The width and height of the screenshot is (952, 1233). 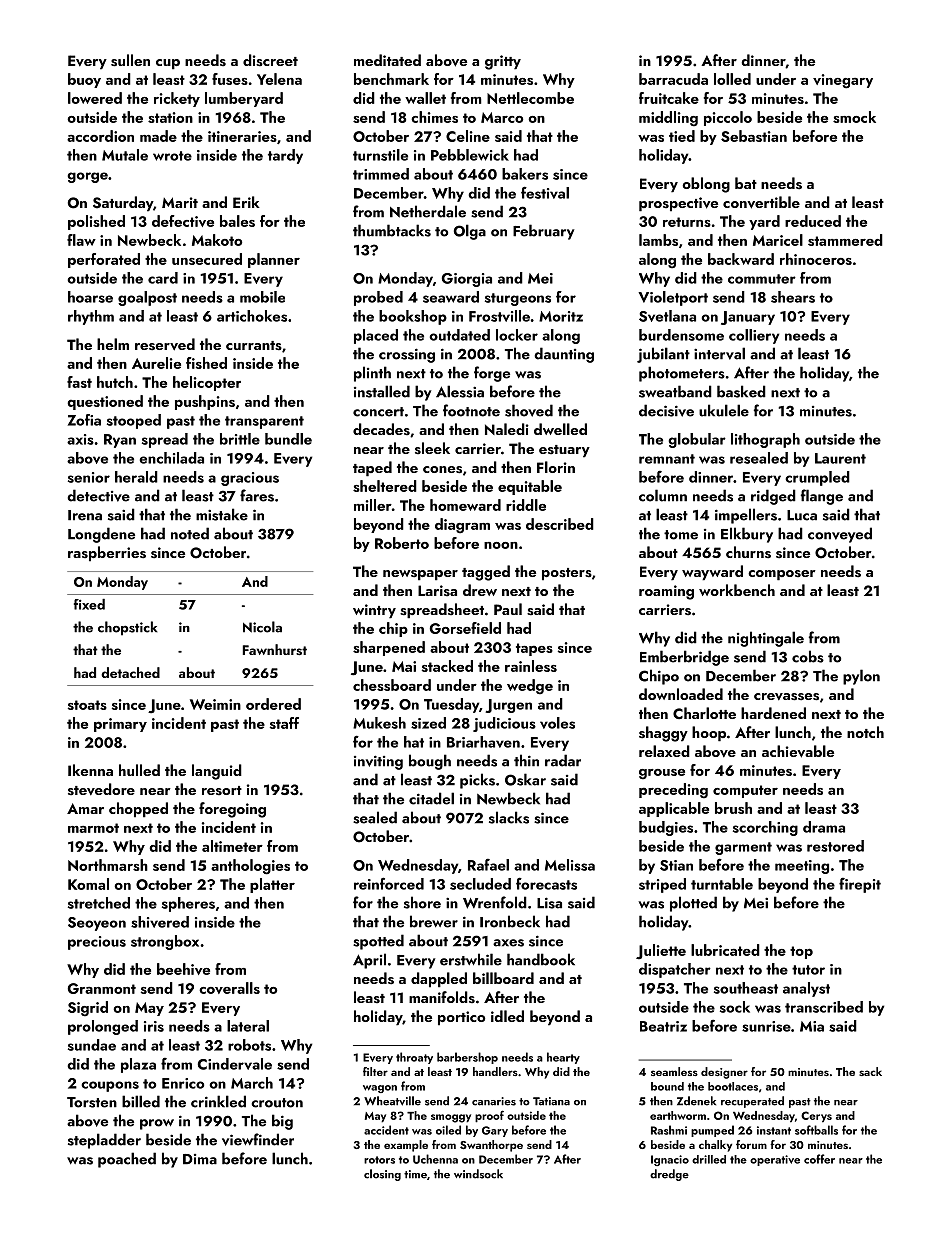 What do you see at coordinates (434, 921) in the screenshot?
I see `brewer` at bounding box center [434, 921].
